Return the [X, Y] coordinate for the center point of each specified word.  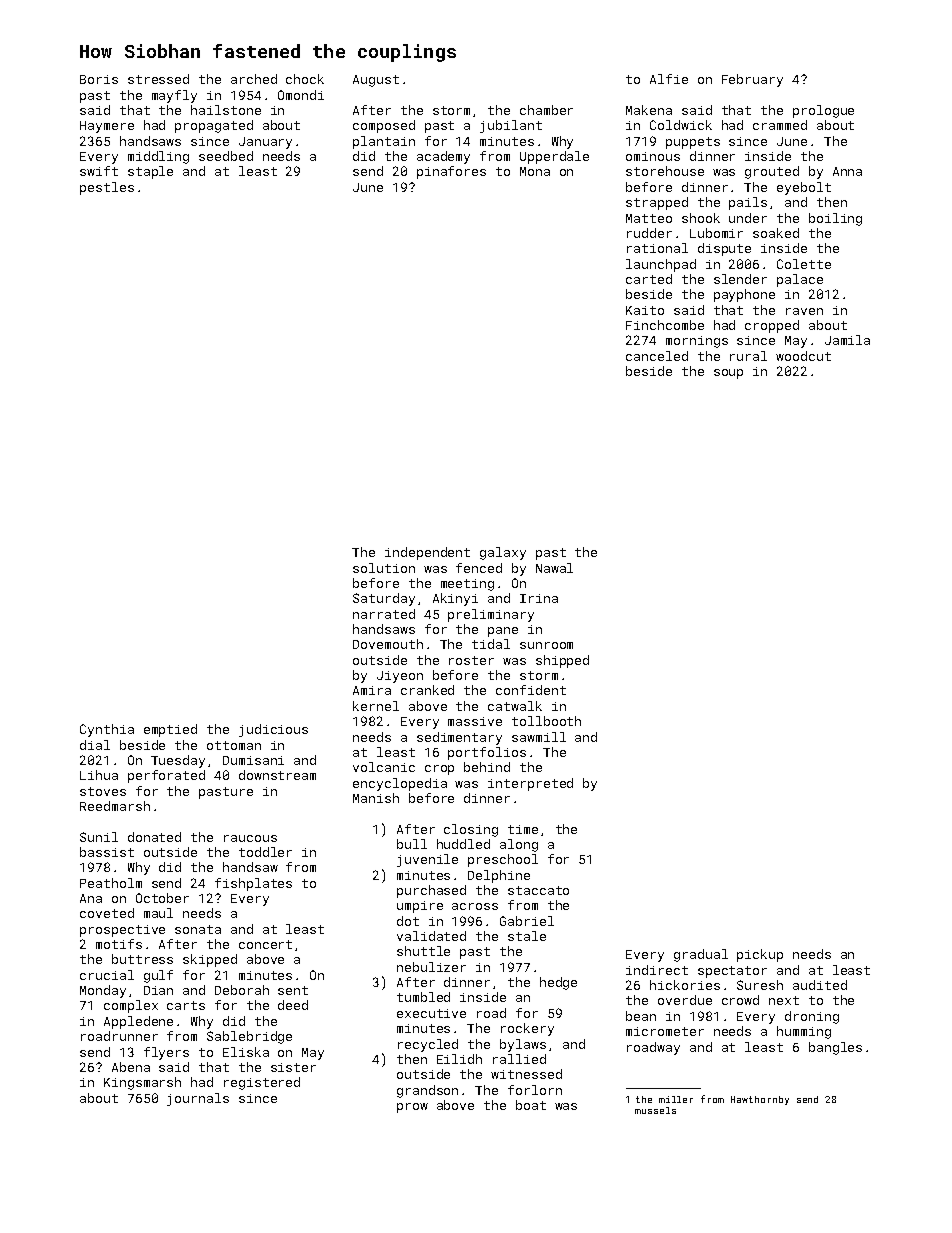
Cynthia [107, 730]
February [752, 80]
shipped [562, 661]
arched [254, 79]
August [376, 81]
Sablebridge [249, 1037]
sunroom [546, 645]
